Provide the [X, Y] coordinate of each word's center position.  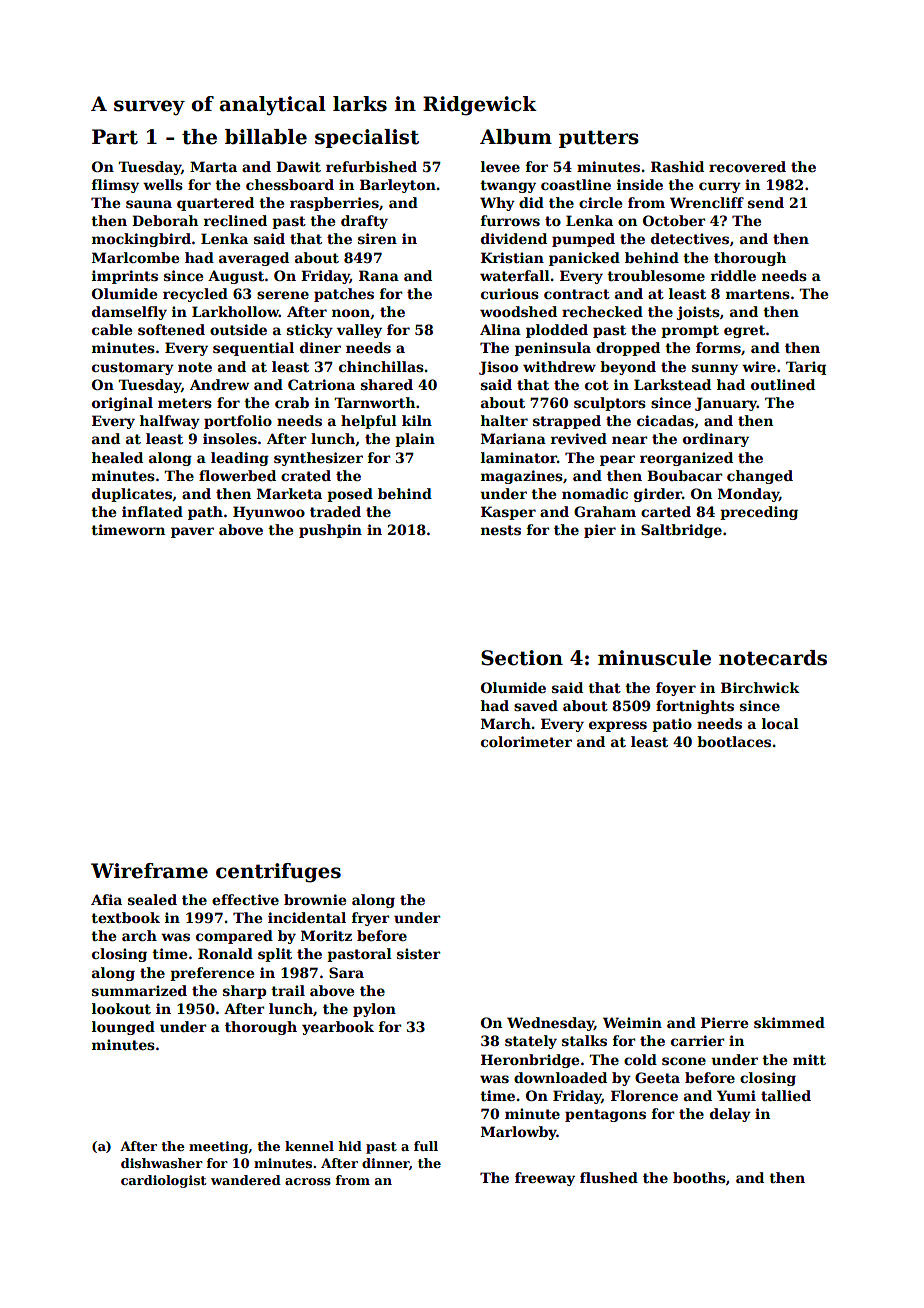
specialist [367, 138]
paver [192, 532]
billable [266, 137]
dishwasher [162, 1163]
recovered [747, 166]
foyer [676, 689]
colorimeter [526, 741]
